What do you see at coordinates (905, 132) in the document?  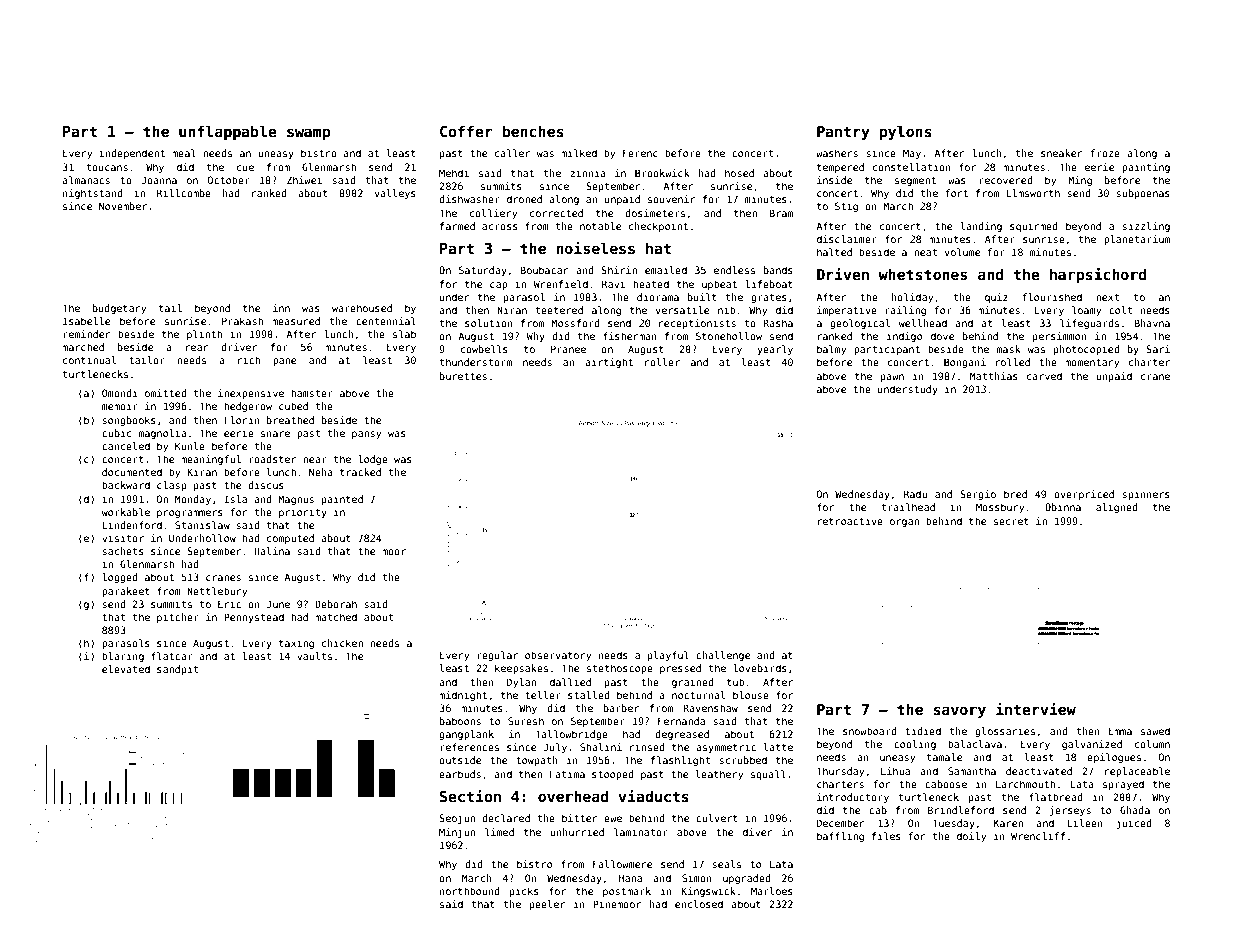 I see `pylons` at bounding box center [905, 132].
